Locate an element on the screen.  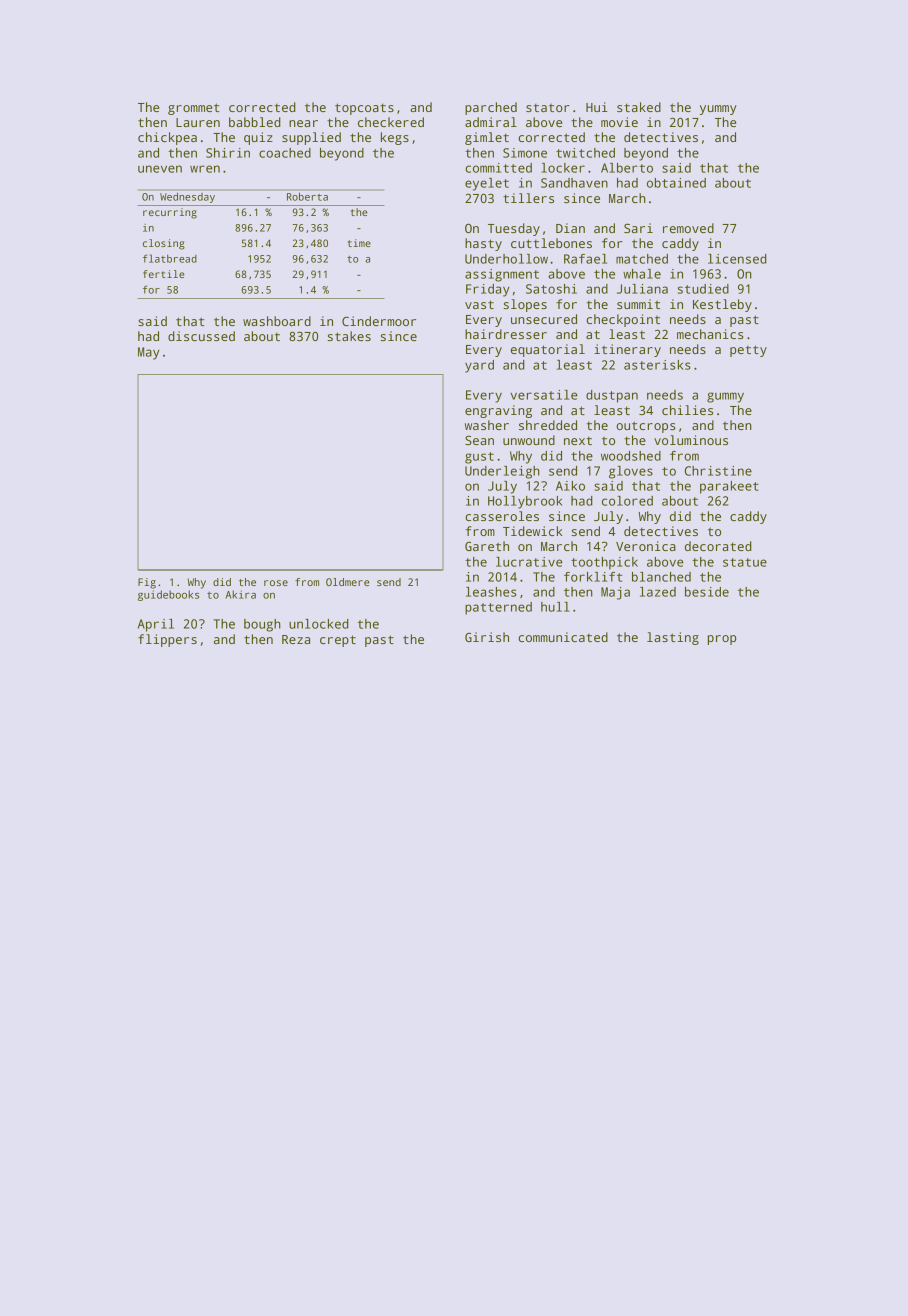
leashes is located at coordinates (491, 592).
